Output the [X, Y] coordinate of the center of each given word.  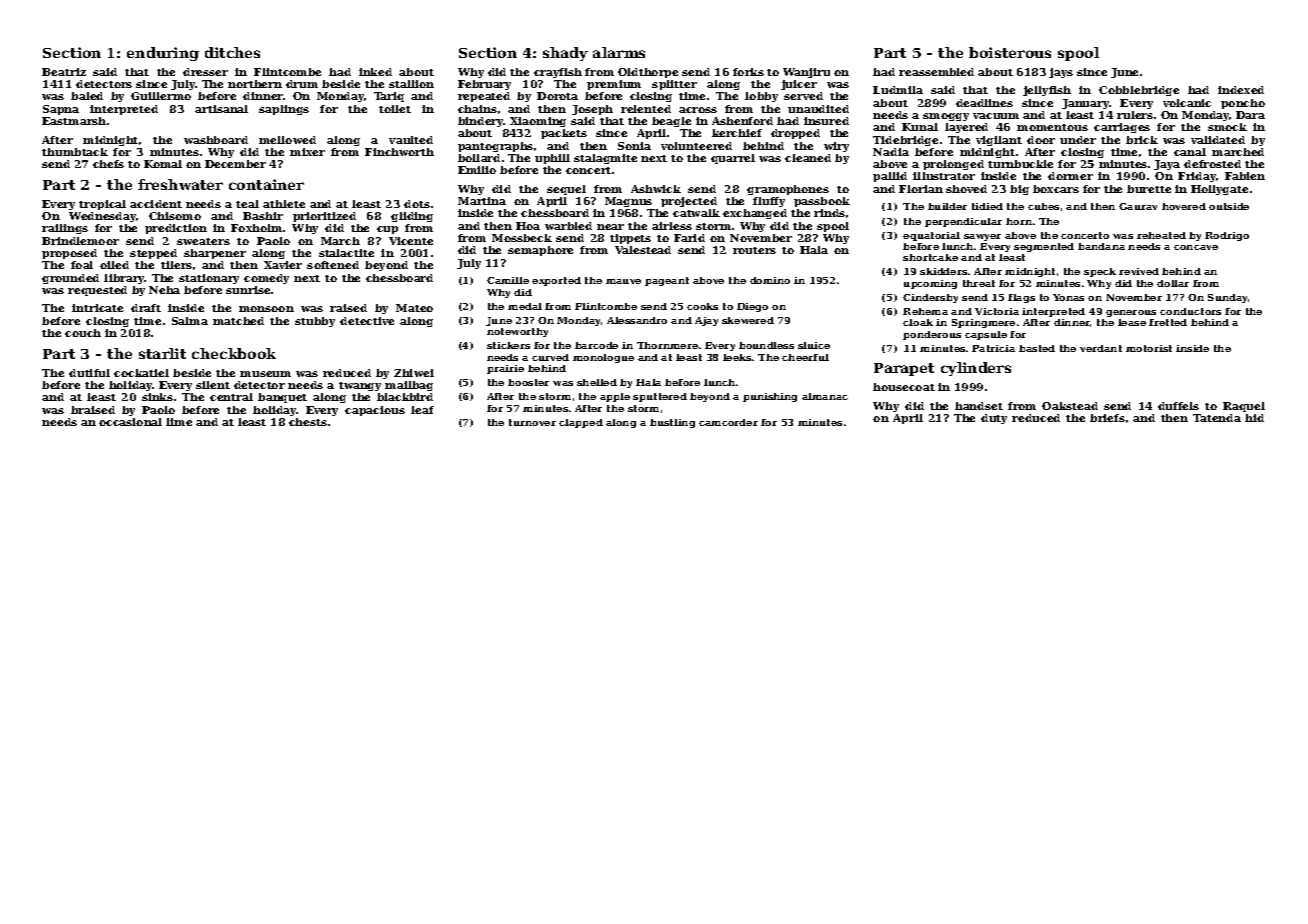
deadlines [984, 103]
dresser [205, 72]
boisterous [1010, 52]
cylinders [976, 369]
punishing [770, 397]
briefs [1107, 418]
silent [213, 385]
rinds [829, 213]
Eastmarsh [74, 121]
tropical [102, 205]
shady [565, 54]
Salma [190, 321]
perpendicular [963, 222]
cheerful [805, 357]
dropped [795, 134]
